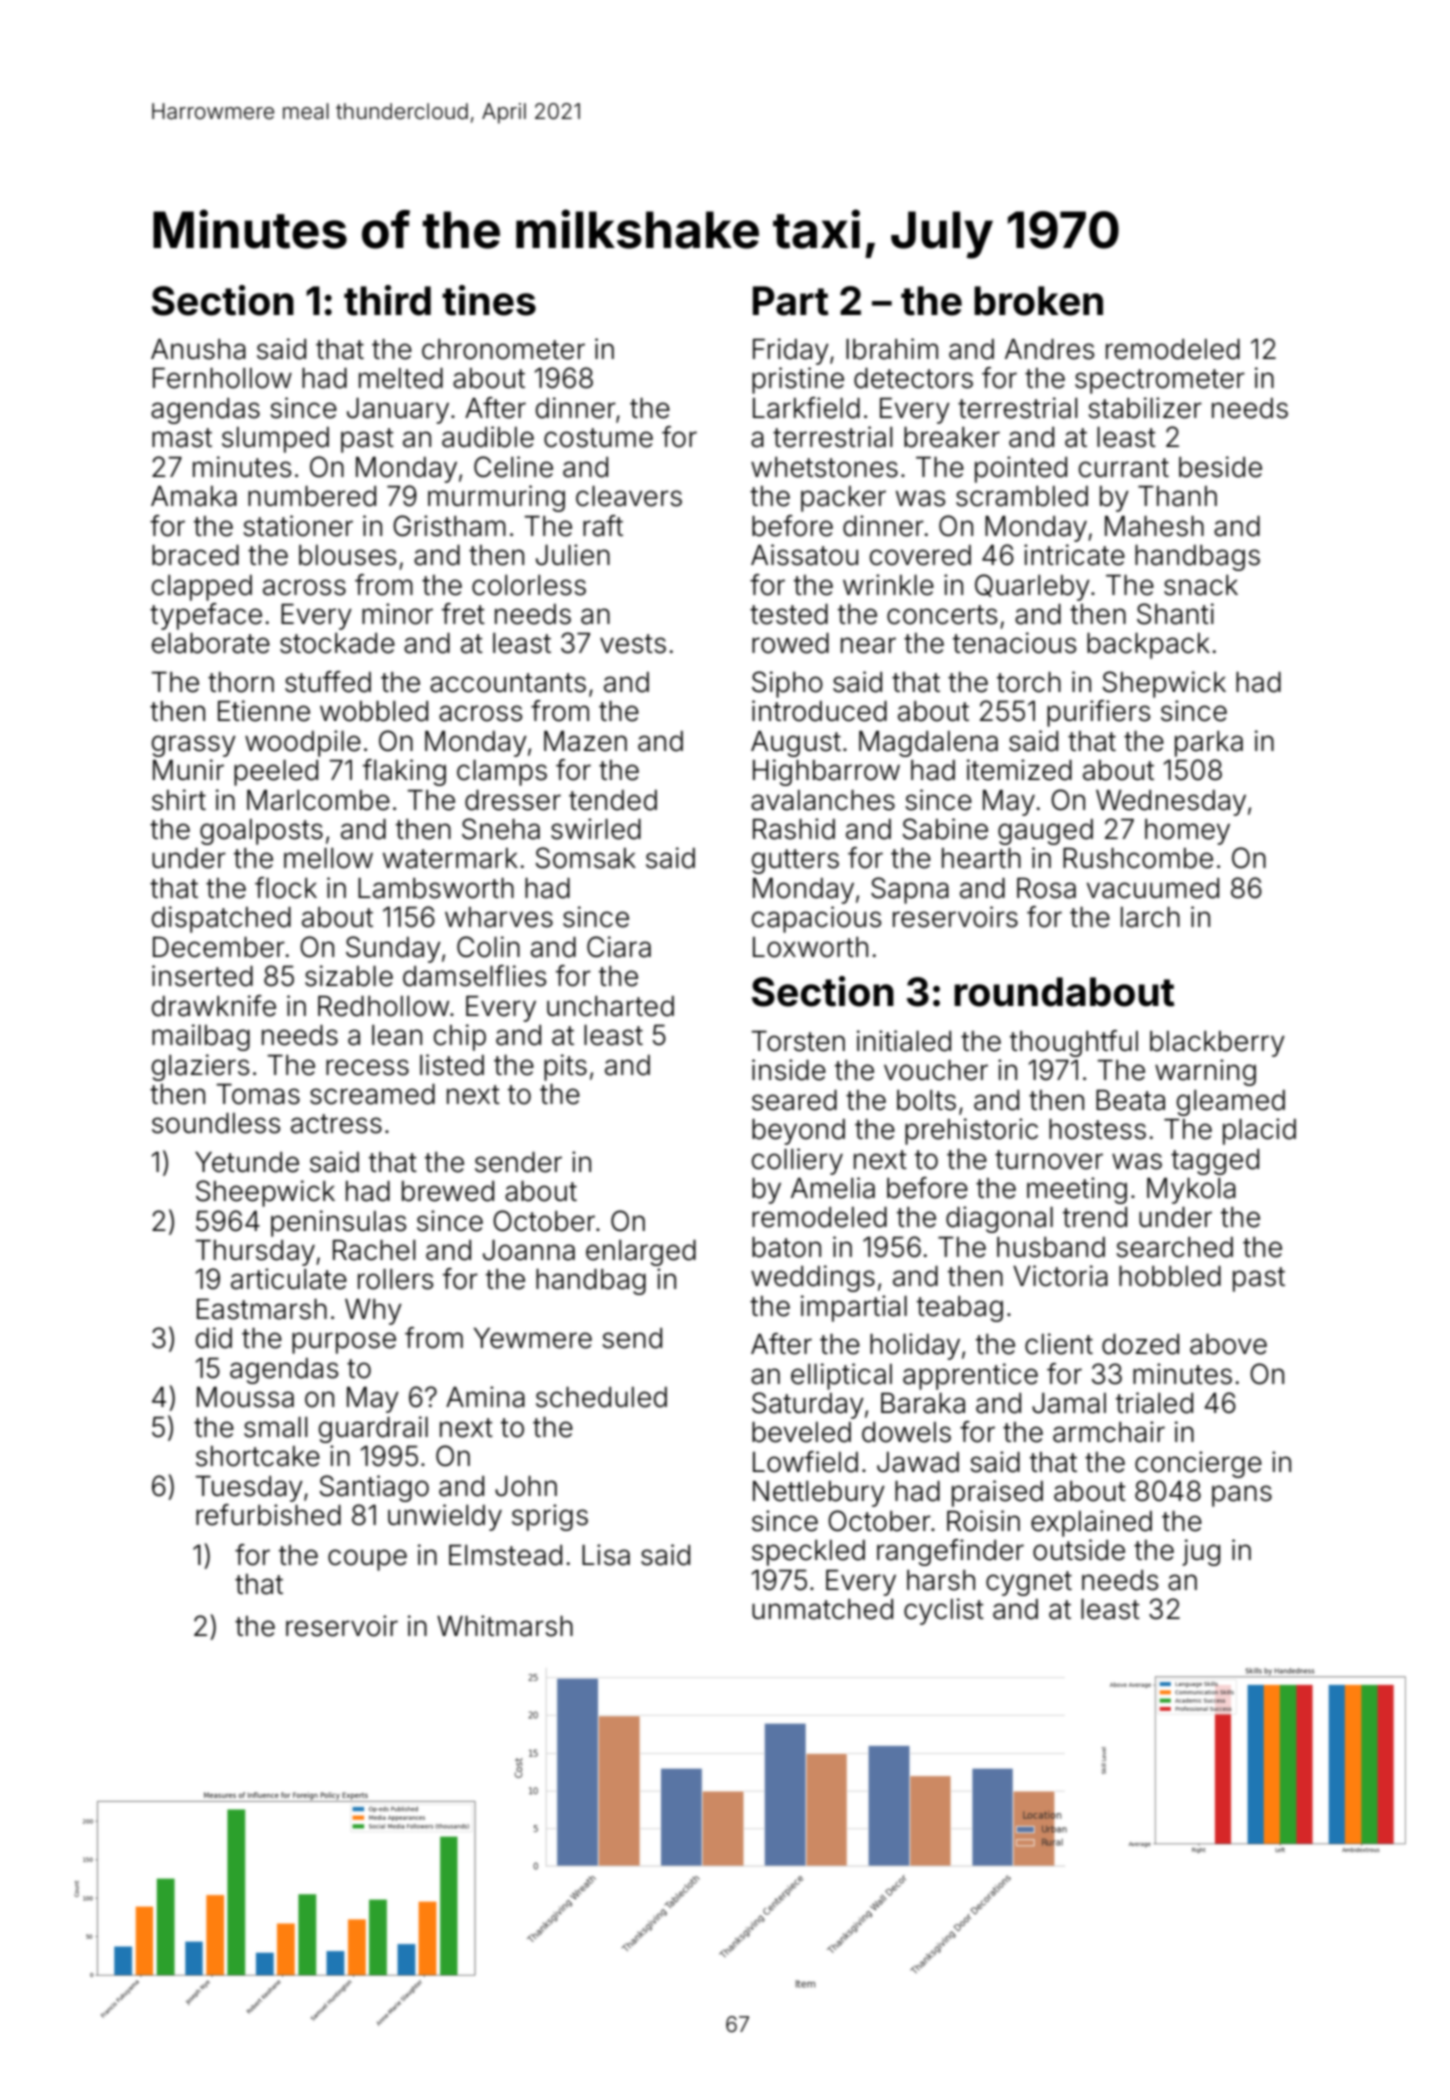 This screenshot has height=2100, width=1450. Describe the element at coordinates (179, 800) in the screenshot. I see `shirt` at that location.
